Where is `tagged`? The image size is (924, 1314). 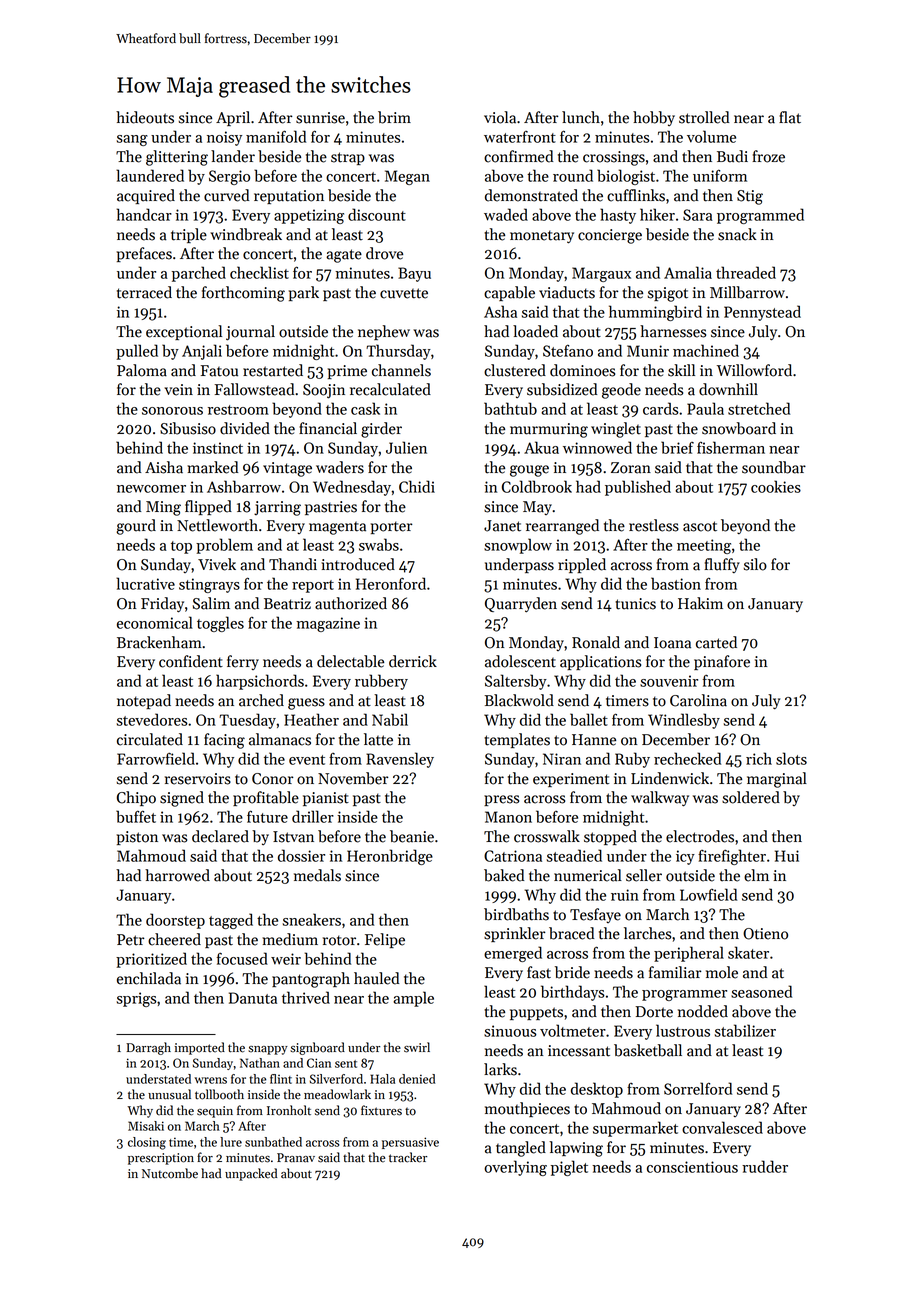 tagged is located at coordinates (231, 921).
